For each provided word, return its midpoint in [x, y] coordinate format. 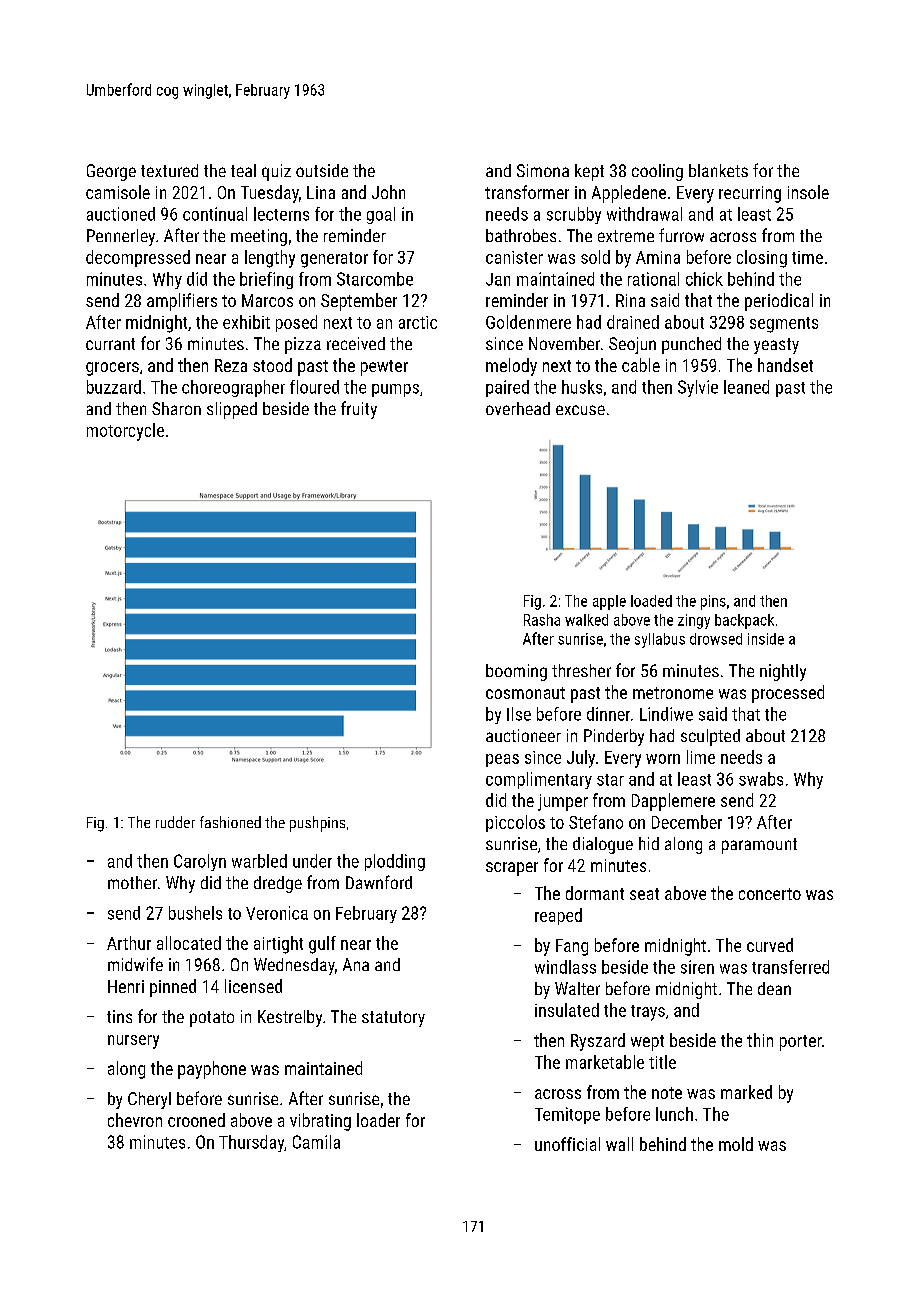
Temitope [567, 1115]
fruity [359, 410]
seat [644, 894]
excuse [580, 410]
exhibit [246, 322]
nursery [133, 1042]
